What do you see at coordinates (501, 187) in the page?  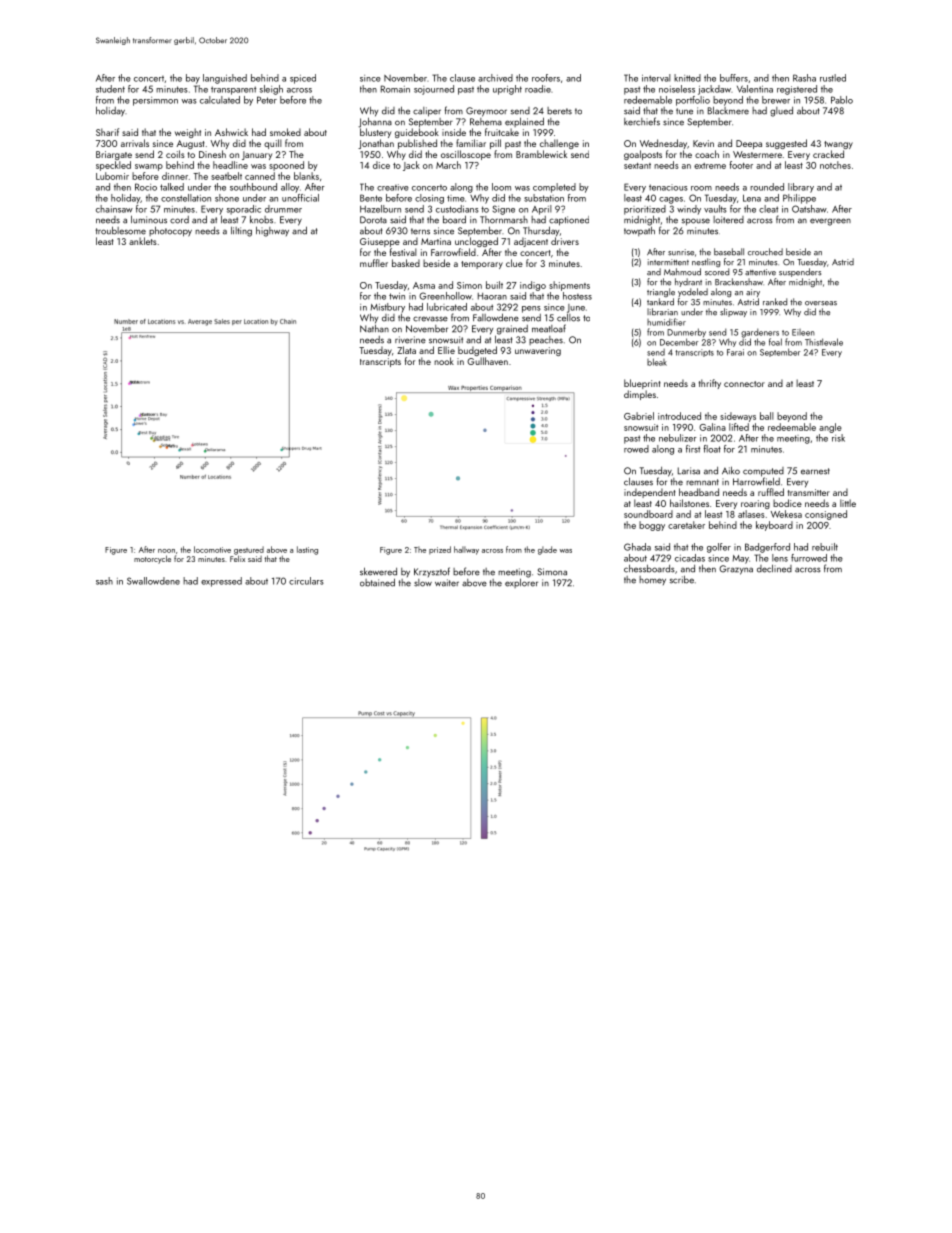 I see `loom` at bounding box center [501, 187].
